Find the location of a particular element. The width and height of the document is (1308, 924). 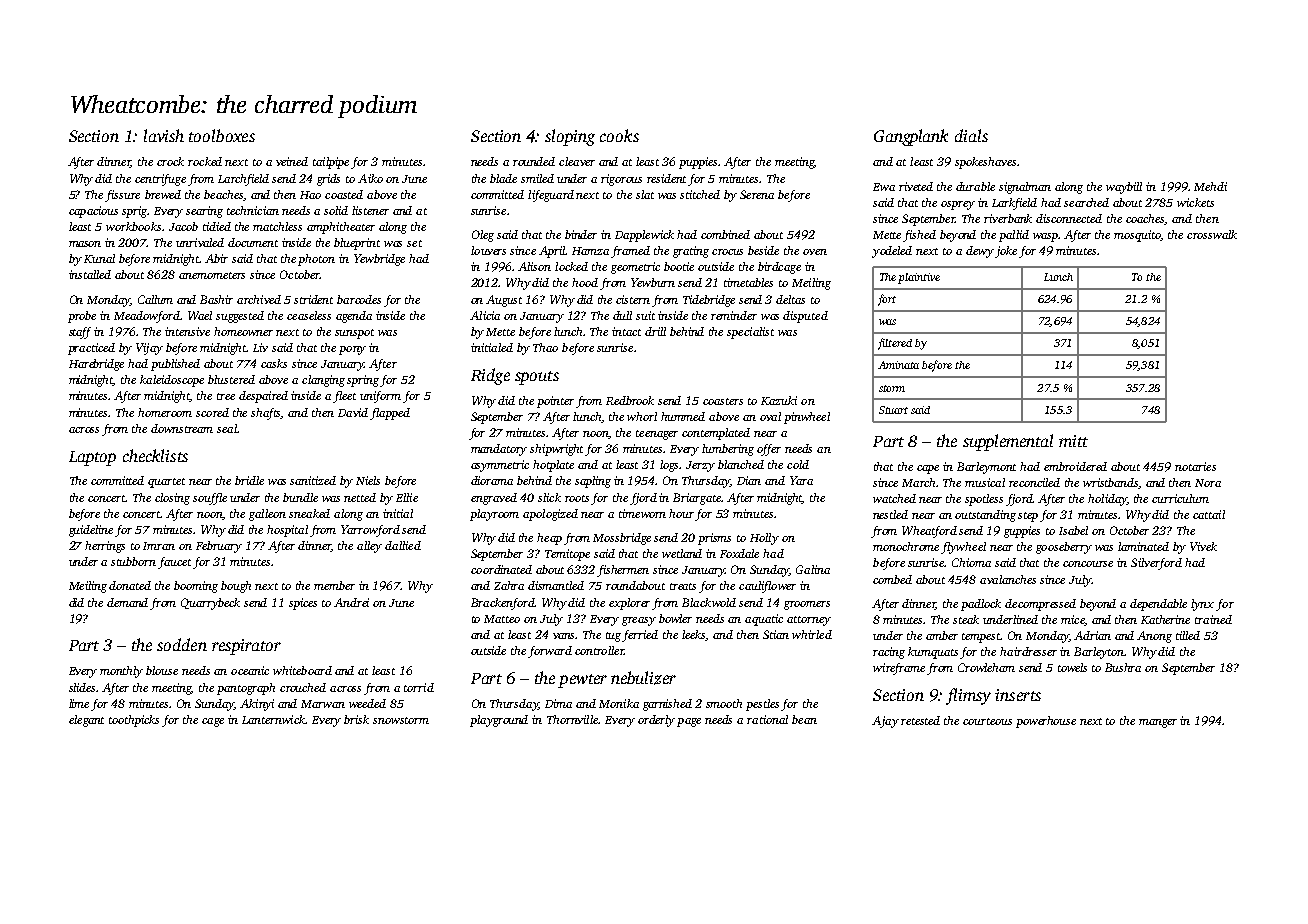

lime is located at coordinates (79, 703).
